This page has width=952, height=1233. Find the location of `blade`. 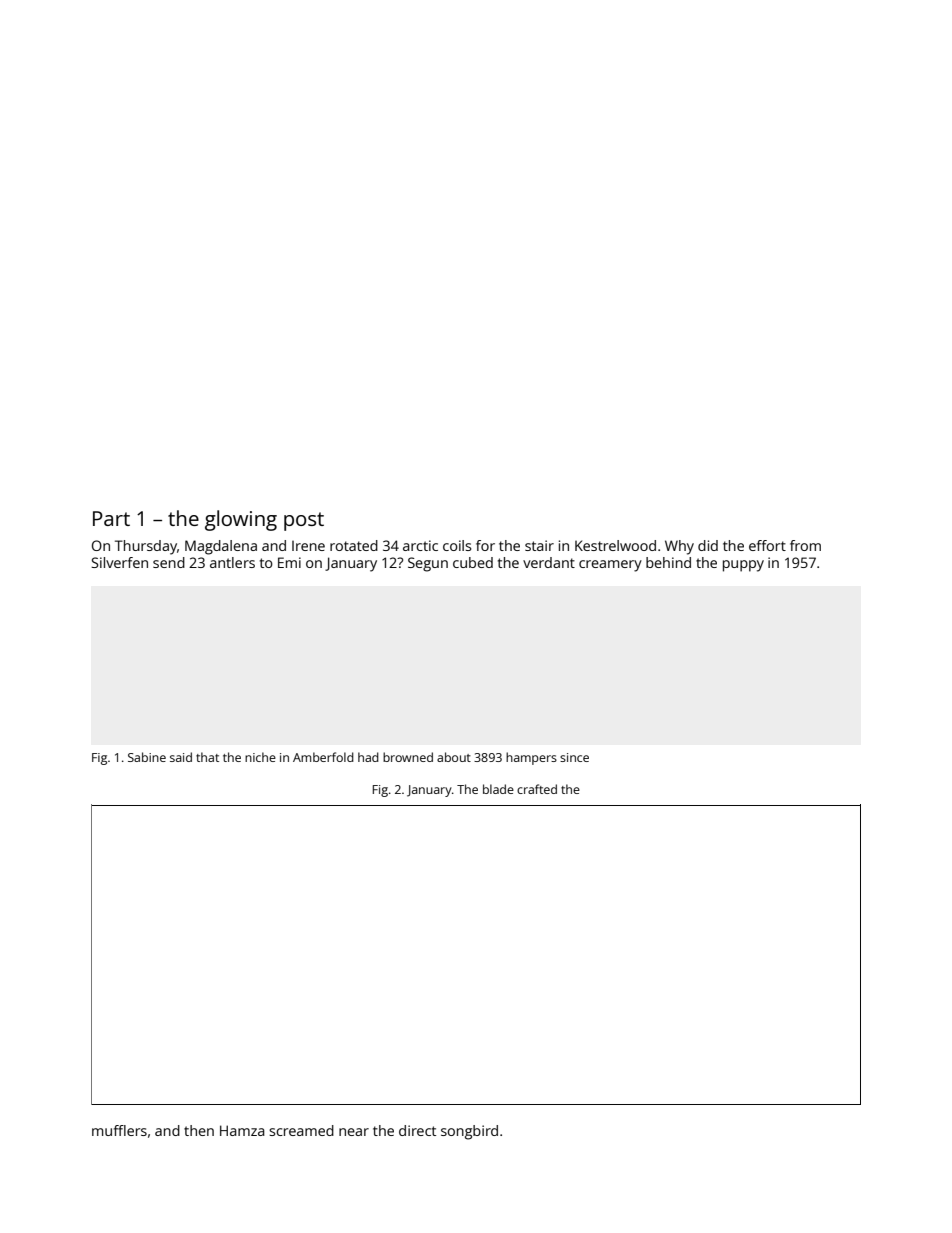

blade is located at coordinates (498, 789).
